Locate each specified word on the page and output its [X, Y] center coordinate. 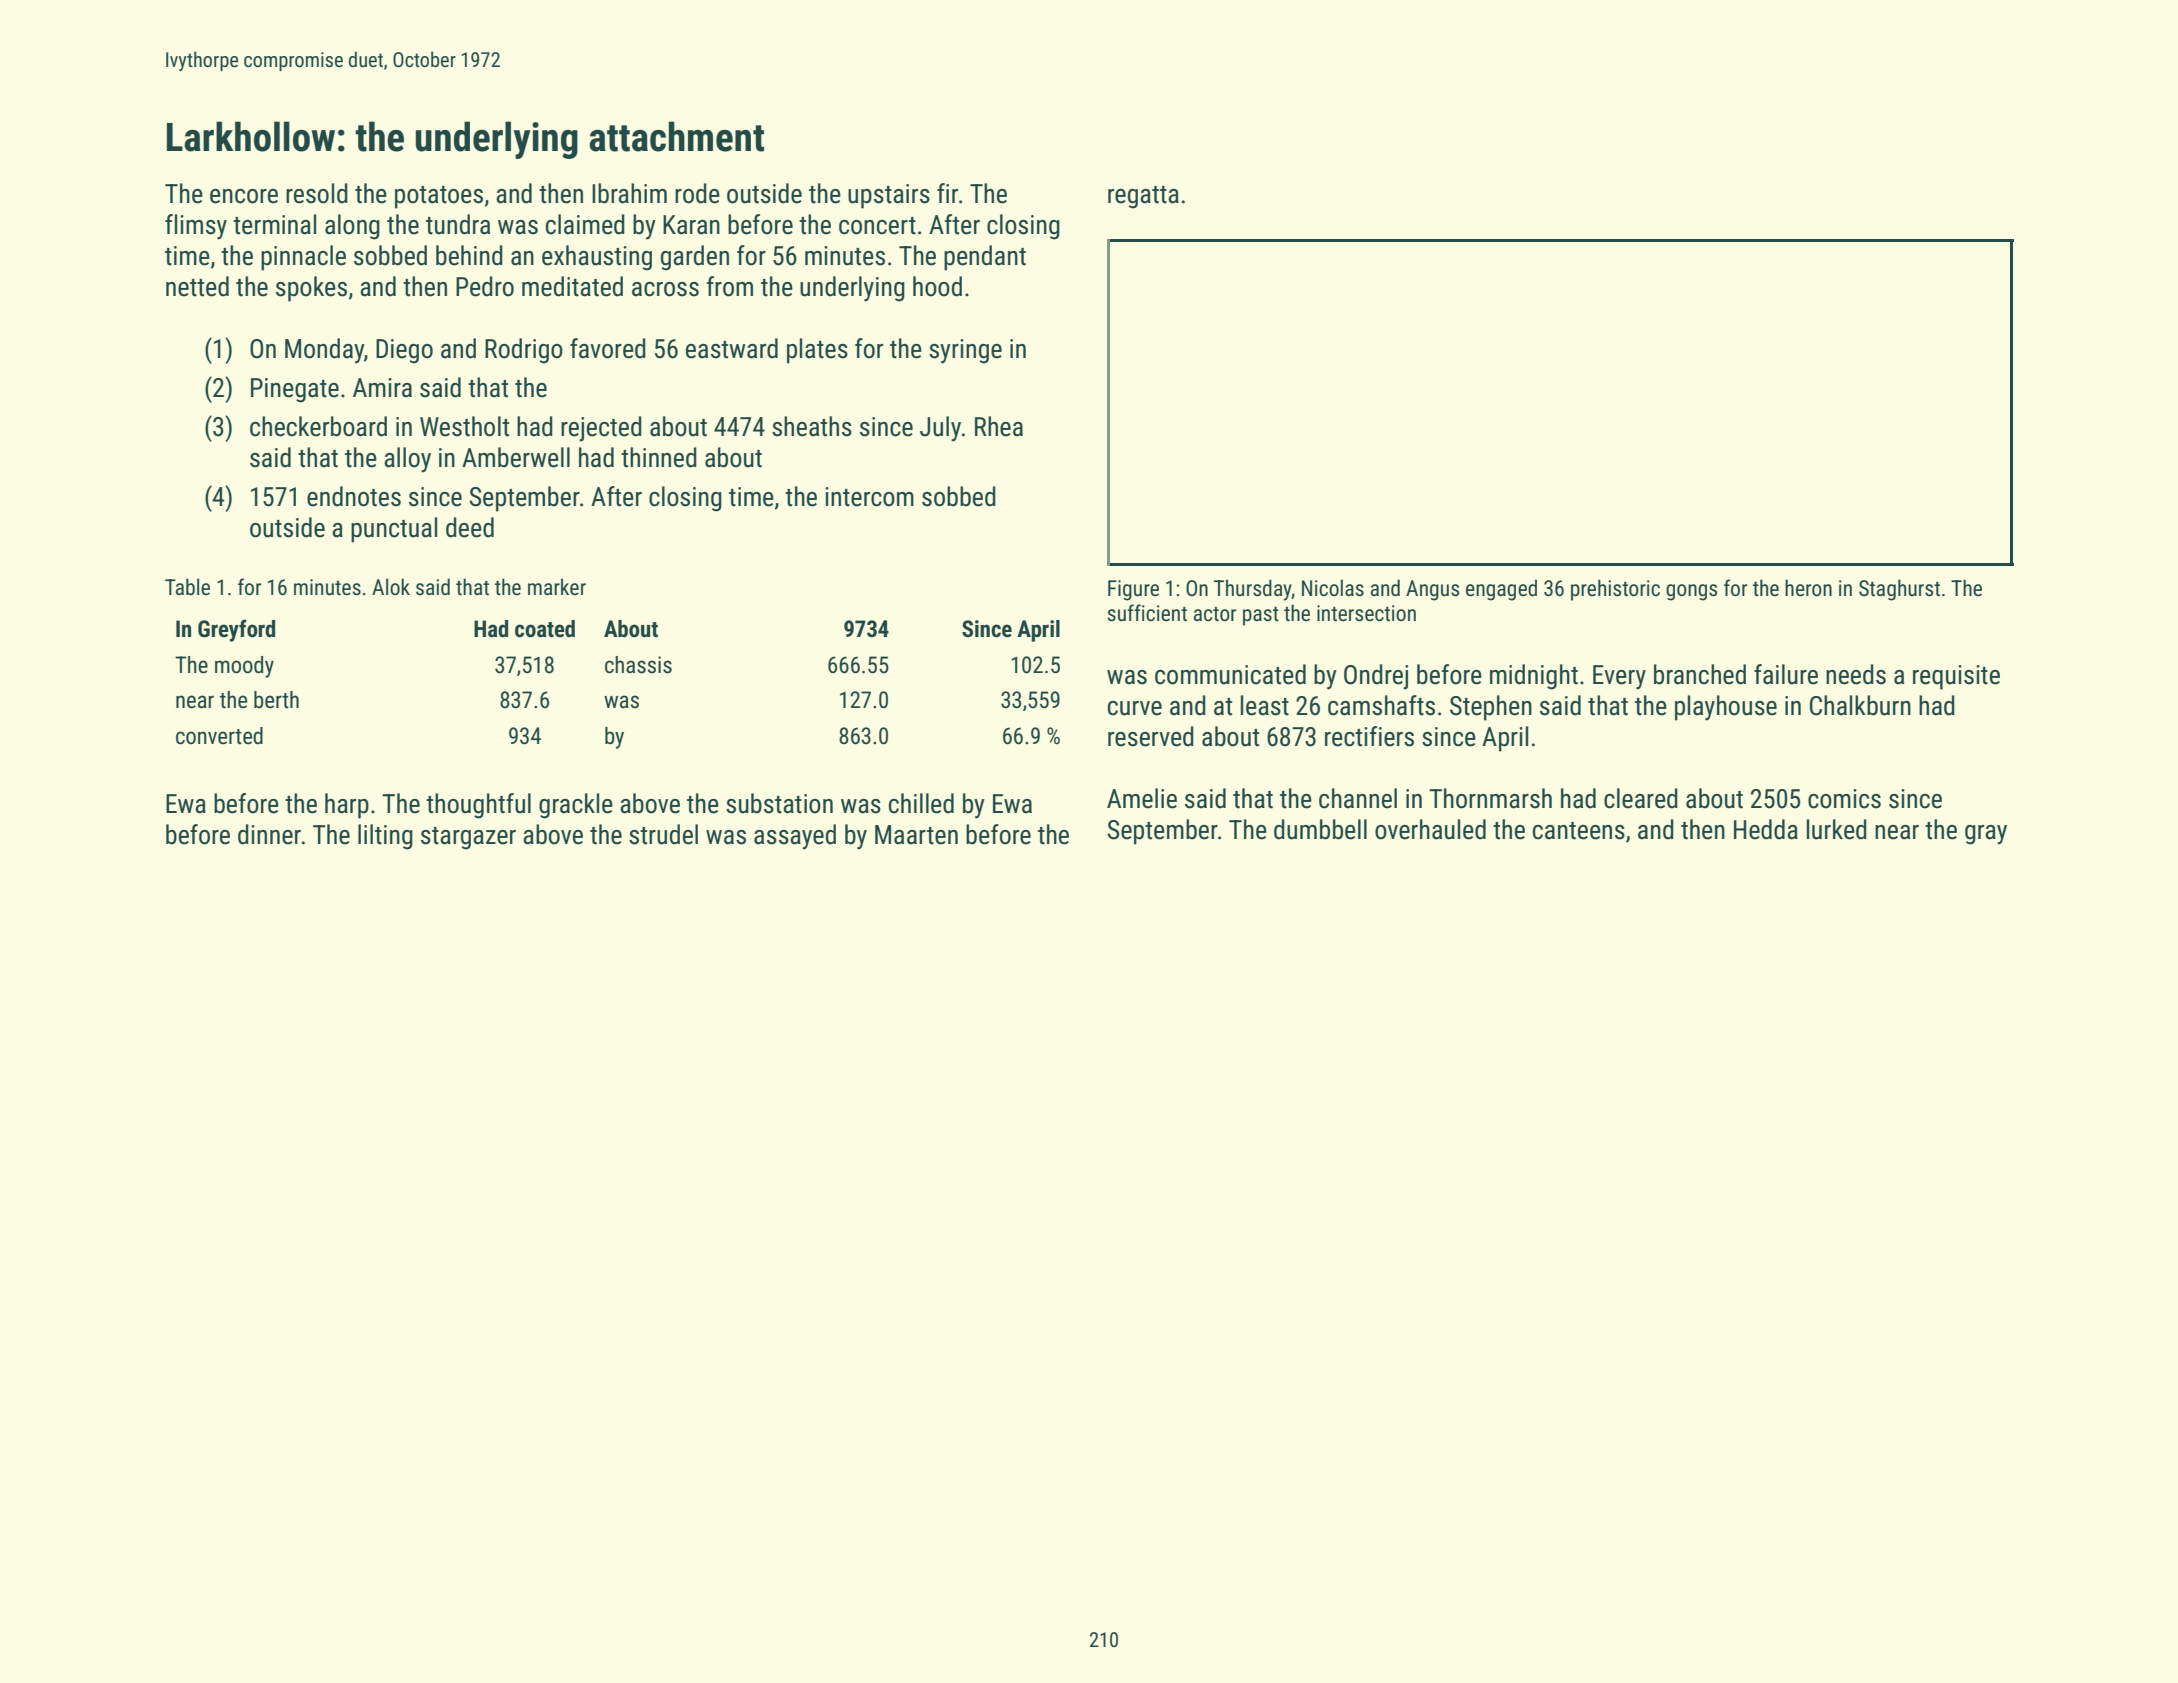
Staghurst [1899, 590]
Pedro [485, 286]
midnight [1534, 677]
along [352, 227]
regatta [1143, 197]
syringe [965, 351]
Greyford [236, 630]
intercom [869, 497]
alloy [407, 460]
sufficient [1147, 613]
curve [1135, 708]
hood [937, 286]
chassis [638, 665]
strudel [663, 834]
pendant [985, 258]
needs [1856, 674]
